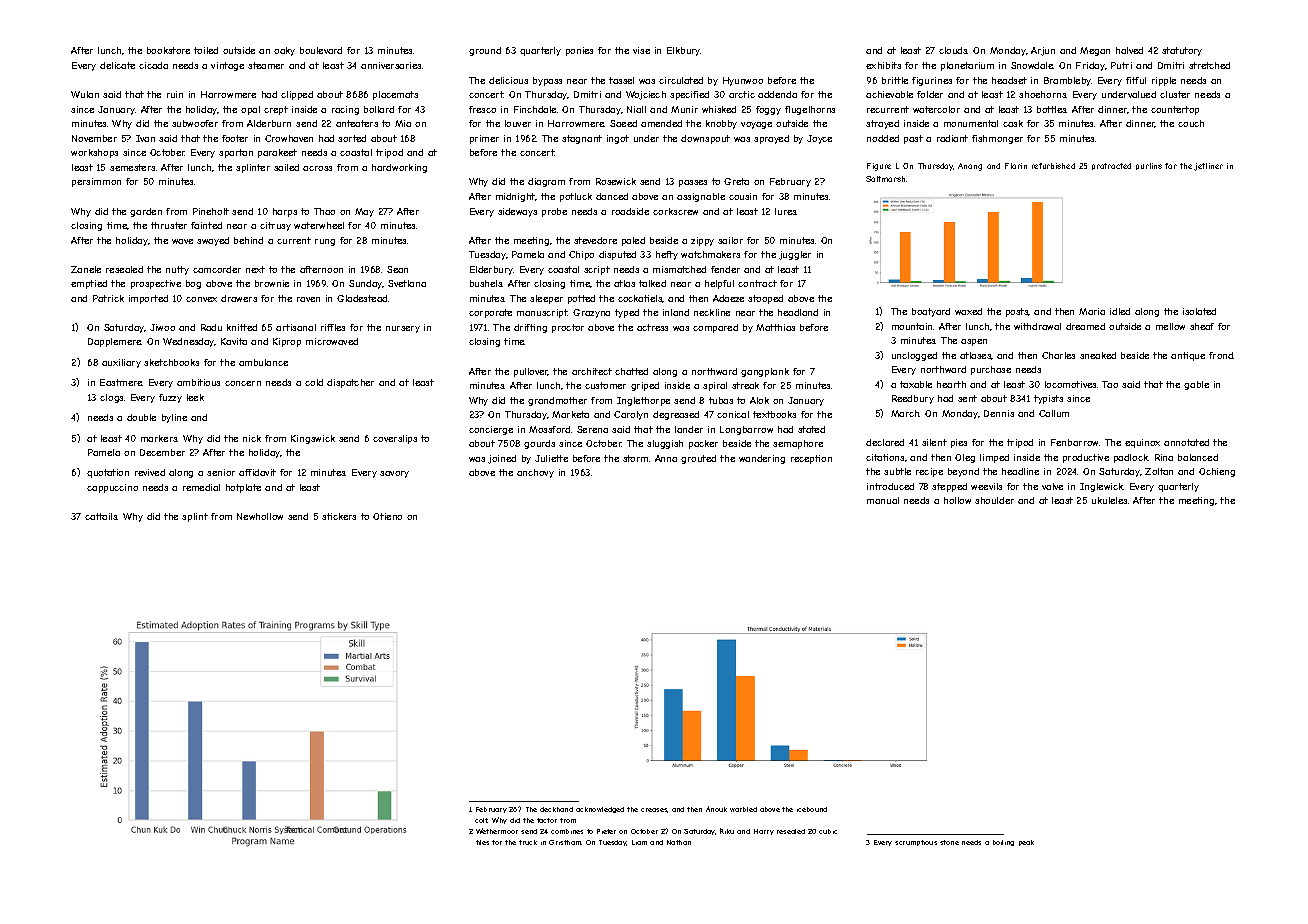 The image size is (1308, 924). What do you see at coordinates (631, 371) in the screenshot?
I see `chatted` at bounding box center [631, 371].
